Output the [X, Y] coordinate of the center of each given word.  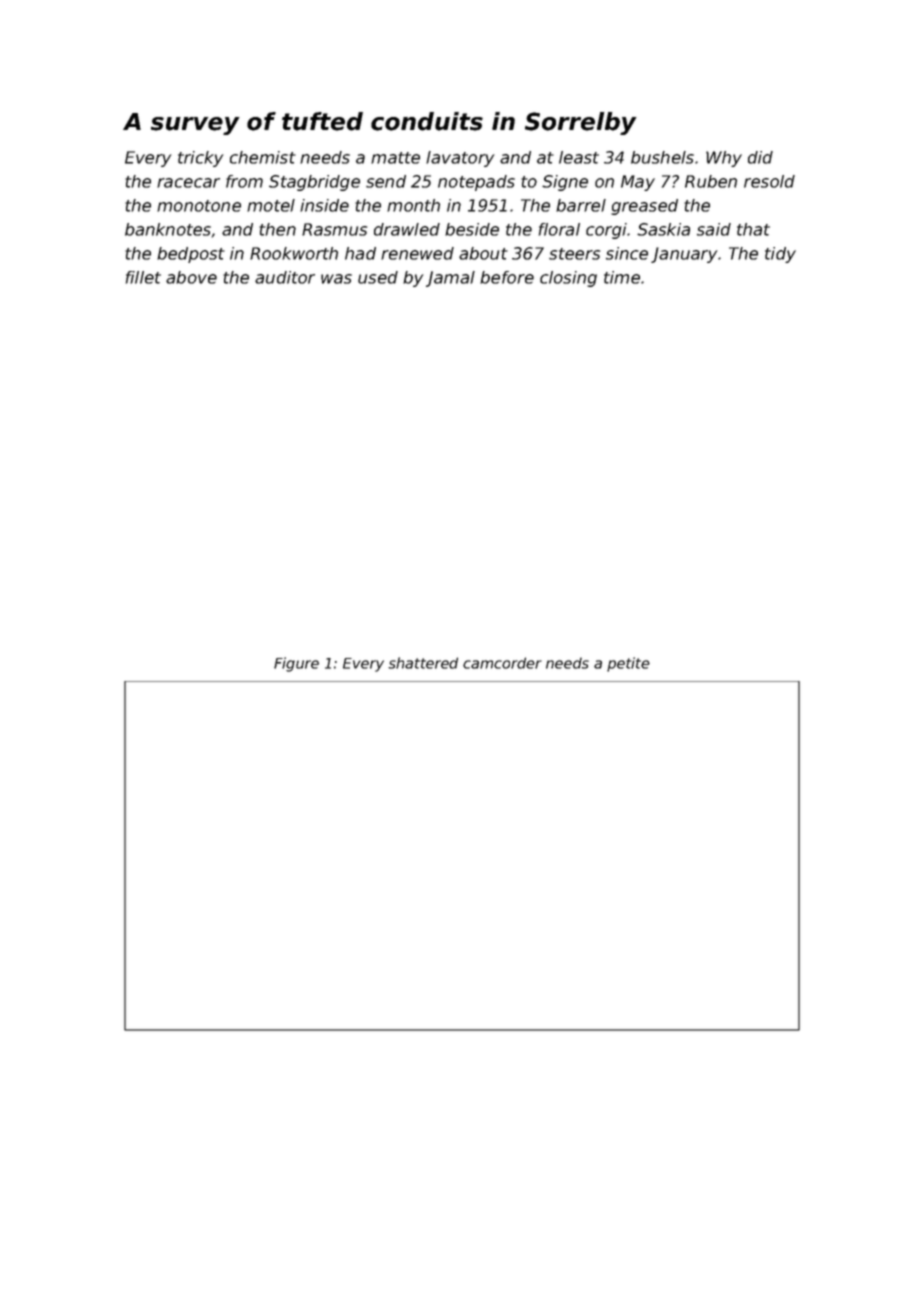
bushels [662, 157]
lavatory [460, 159]
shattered [423, 663]
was [336, 279]
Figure [296, 664]
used [378, 277]
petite [628, 664]
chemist [263, 157]
